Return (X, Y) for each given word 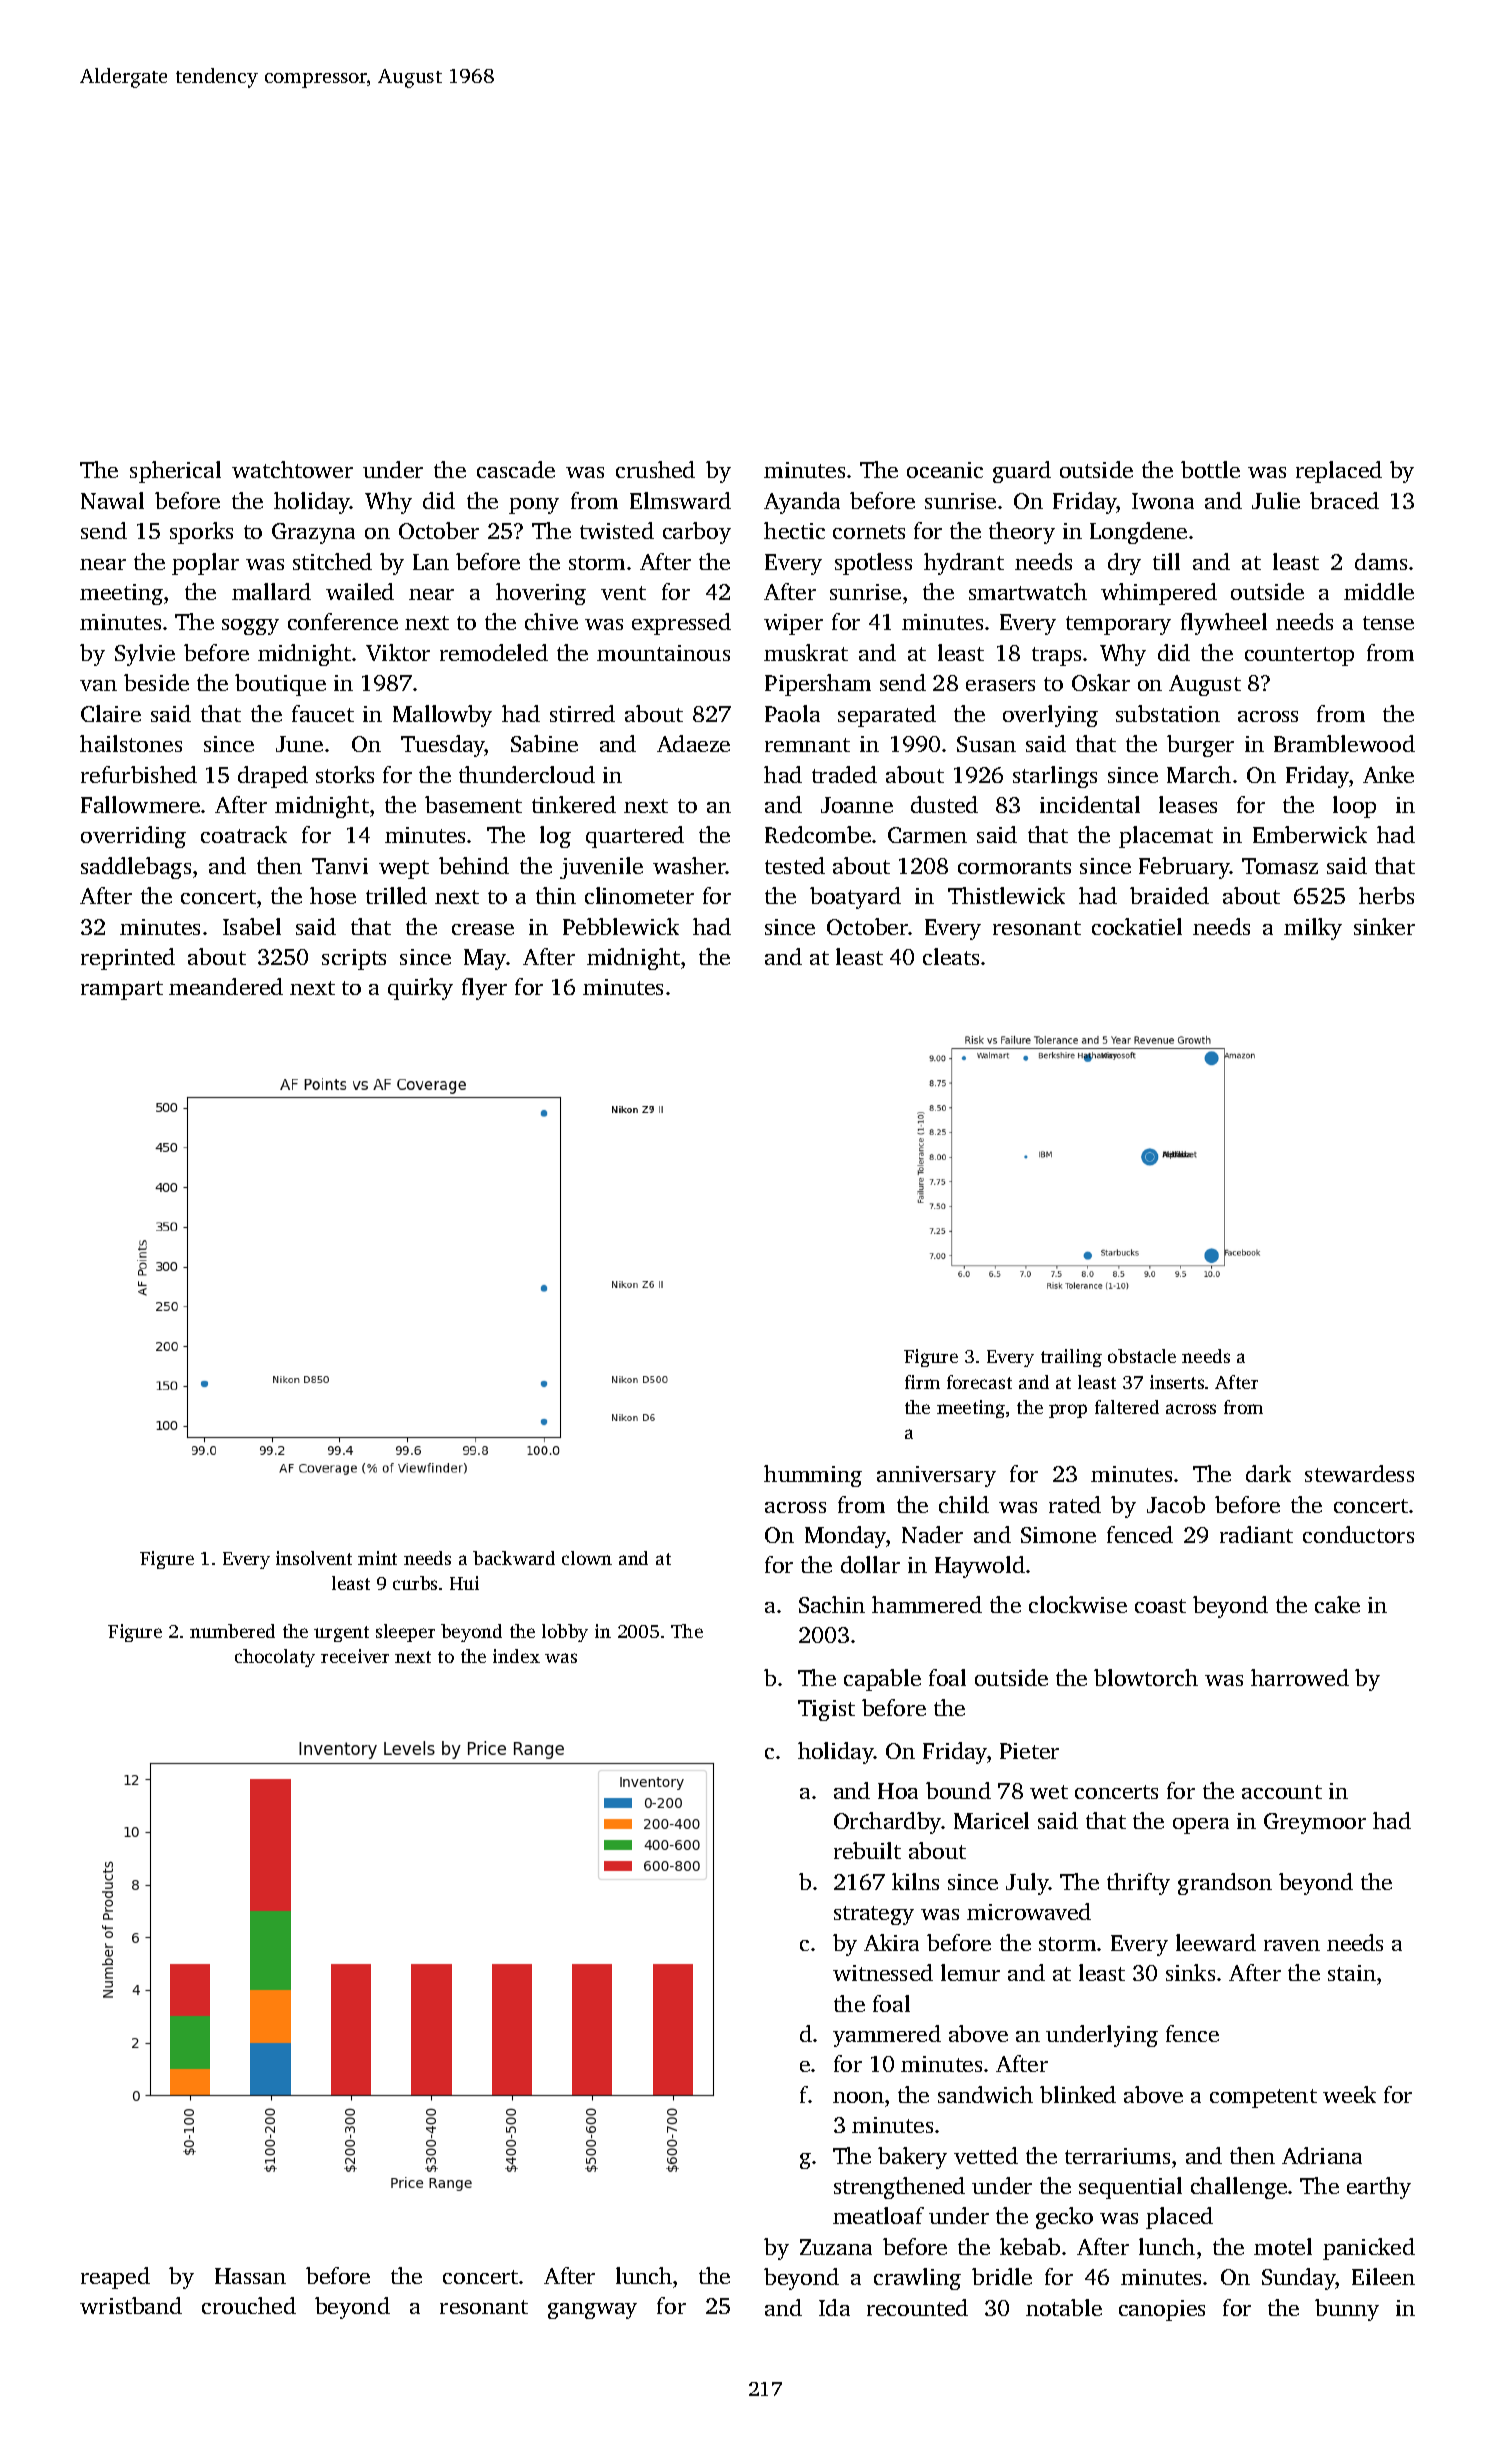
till (1166, 561)
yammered (887, 2036)
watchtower (292, 469)
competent (1263, 2098)
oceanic (945, 470)
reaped (115, 2278)
